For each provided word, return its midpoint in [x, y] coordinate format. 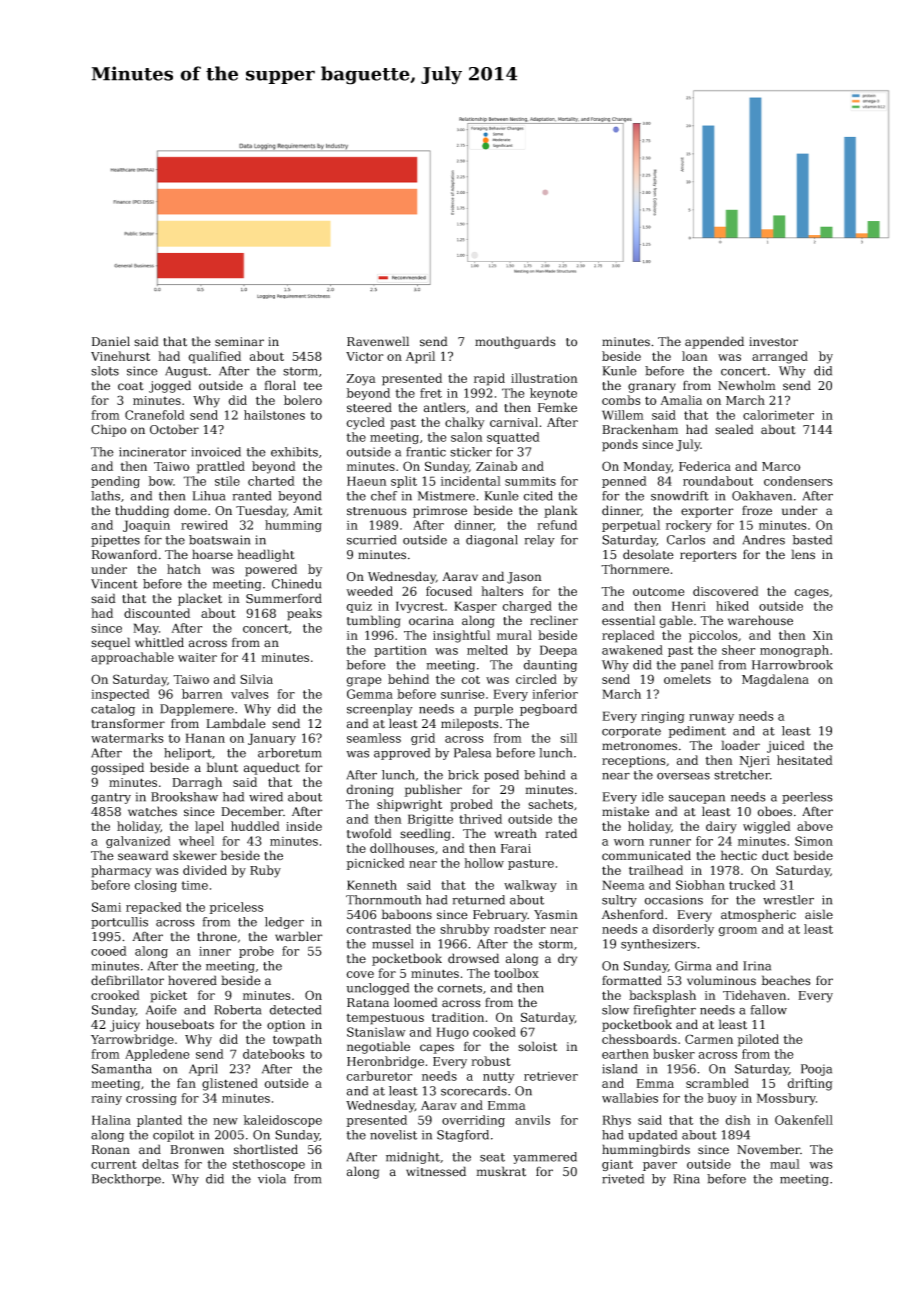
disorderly [683, 930]
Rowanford [124, 554]
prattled [220, 467]
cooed [109, 951]
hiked [732, 606]
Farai [516, 848]
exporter [707, 512]
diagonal [492, 541]
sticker [471, 452]
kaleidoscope [282, 1121]
